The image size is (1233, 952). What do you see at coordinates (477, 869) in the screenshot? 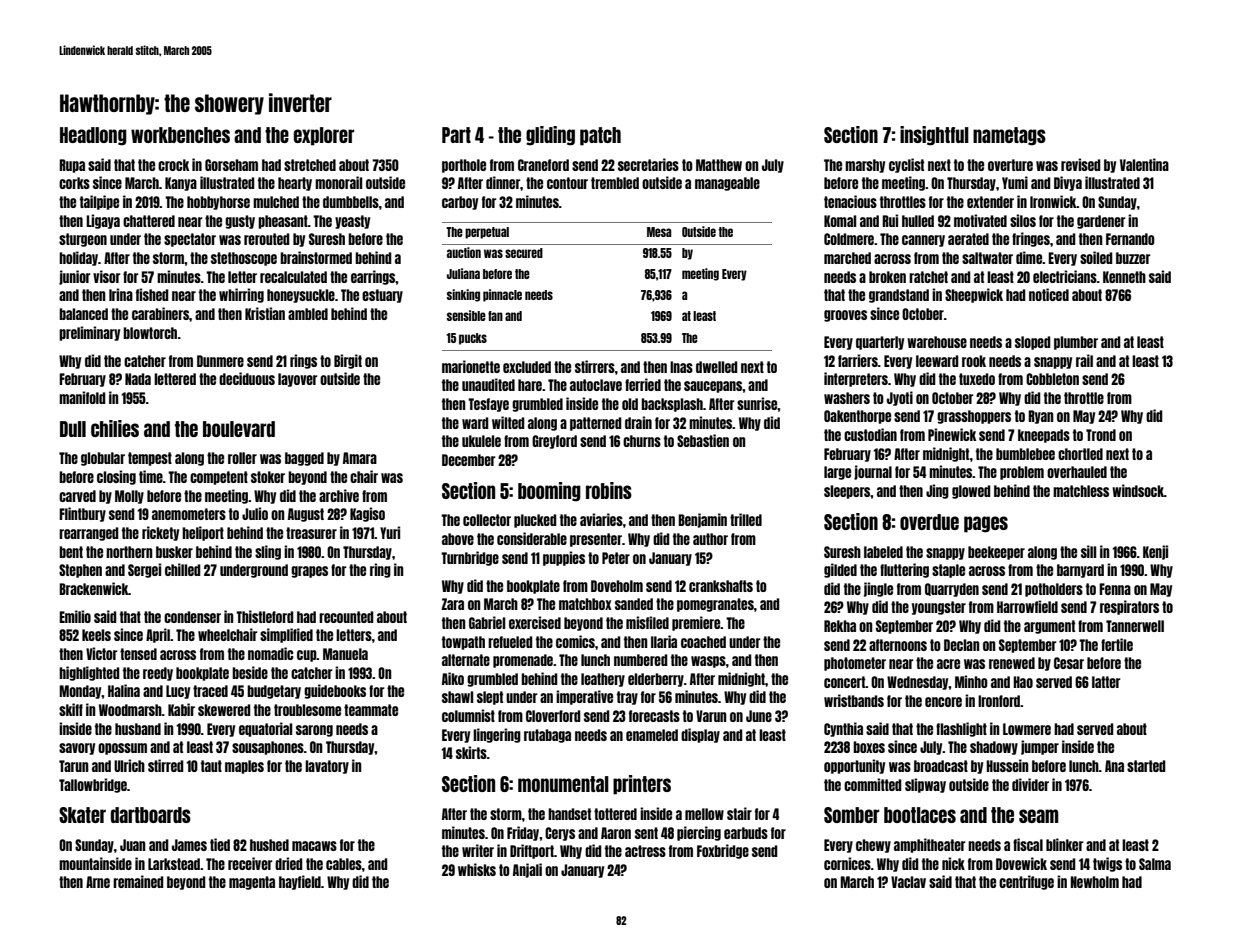
I see `whisks` at bounding box center [477, 869].
